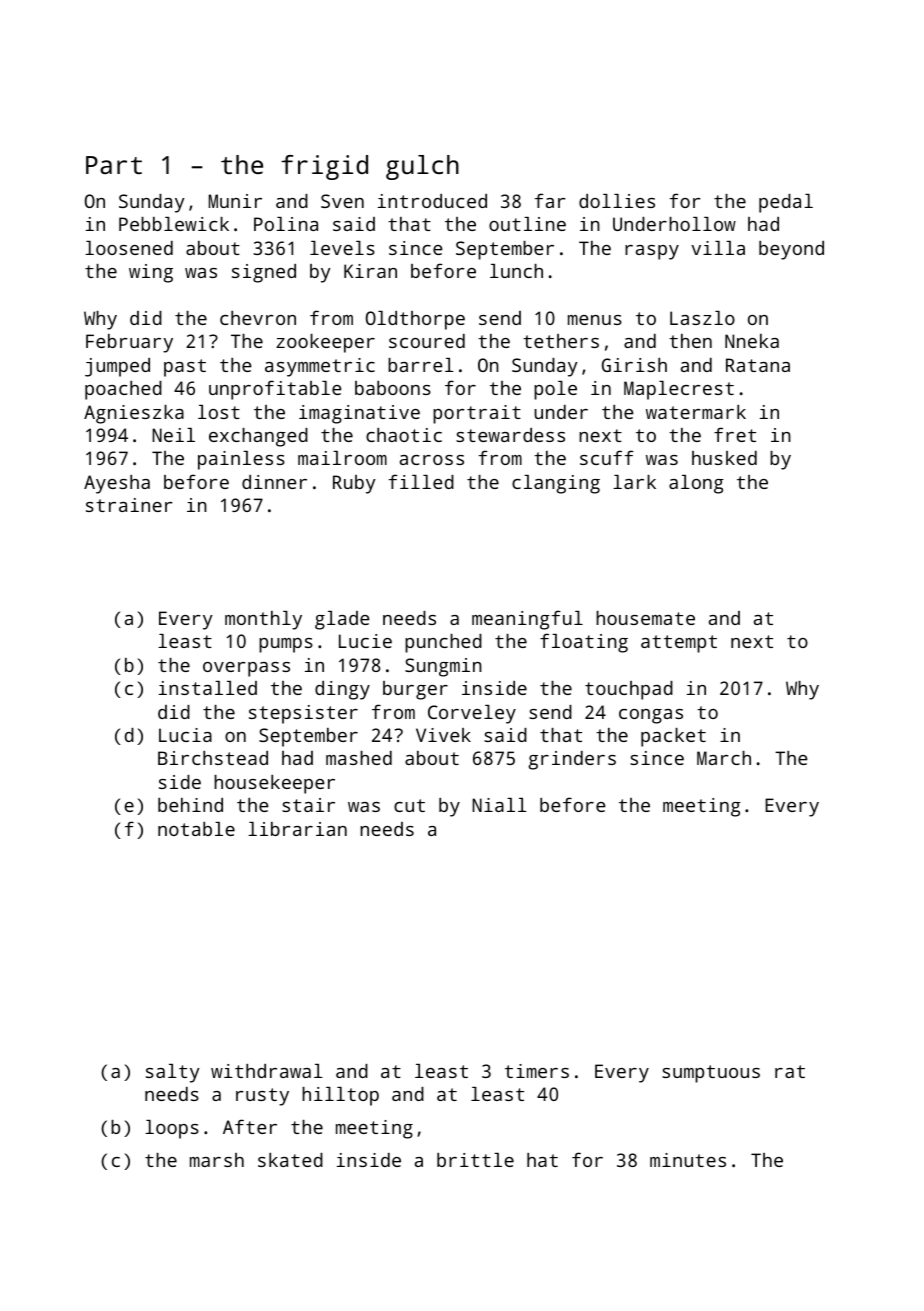  What do you see at coordinates (499, 805) in the screenshot?
I see `Niall` at bounding box center [499, 805].
